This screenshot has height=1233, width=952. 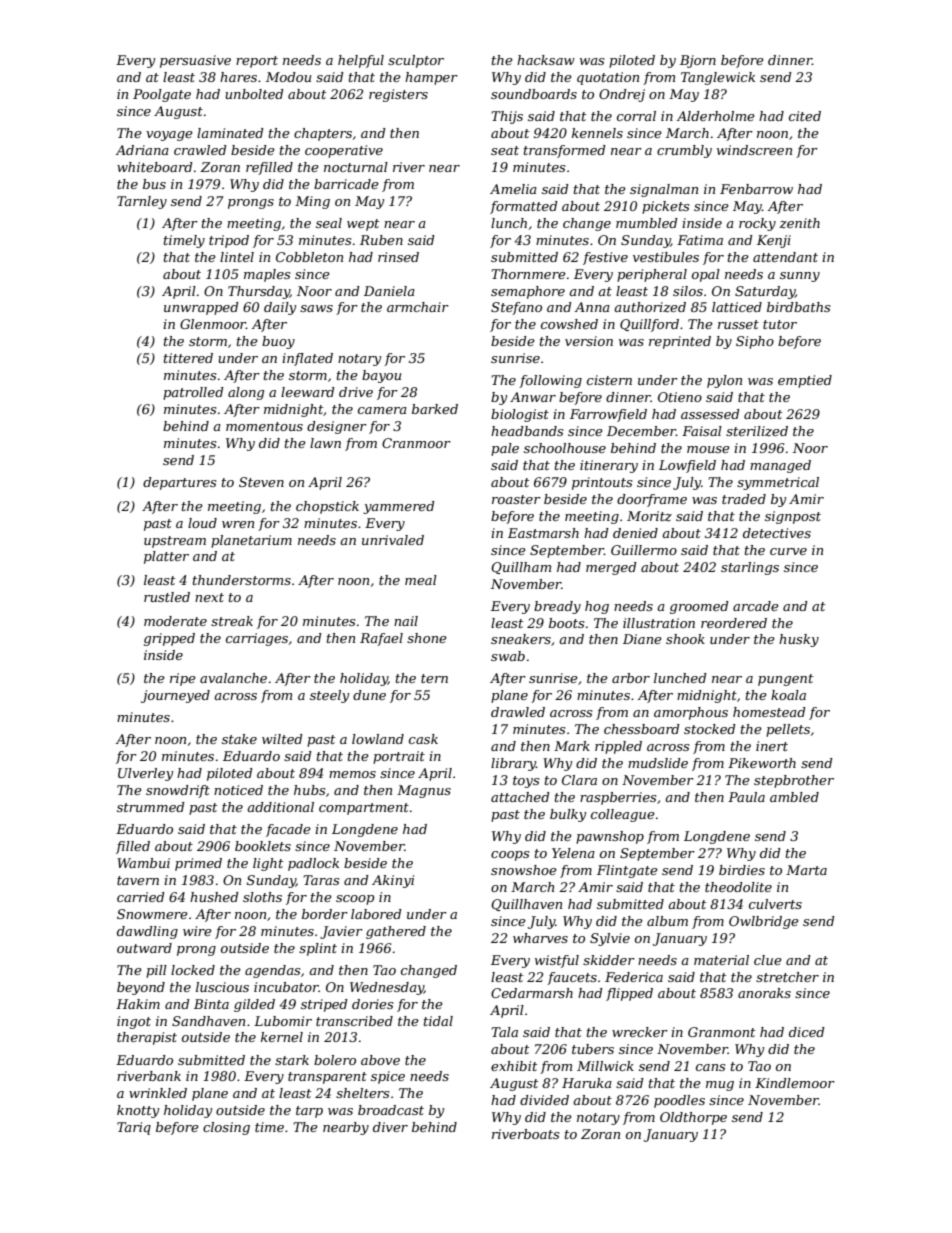 I want to click on drive, so click(x=356, y=392).
